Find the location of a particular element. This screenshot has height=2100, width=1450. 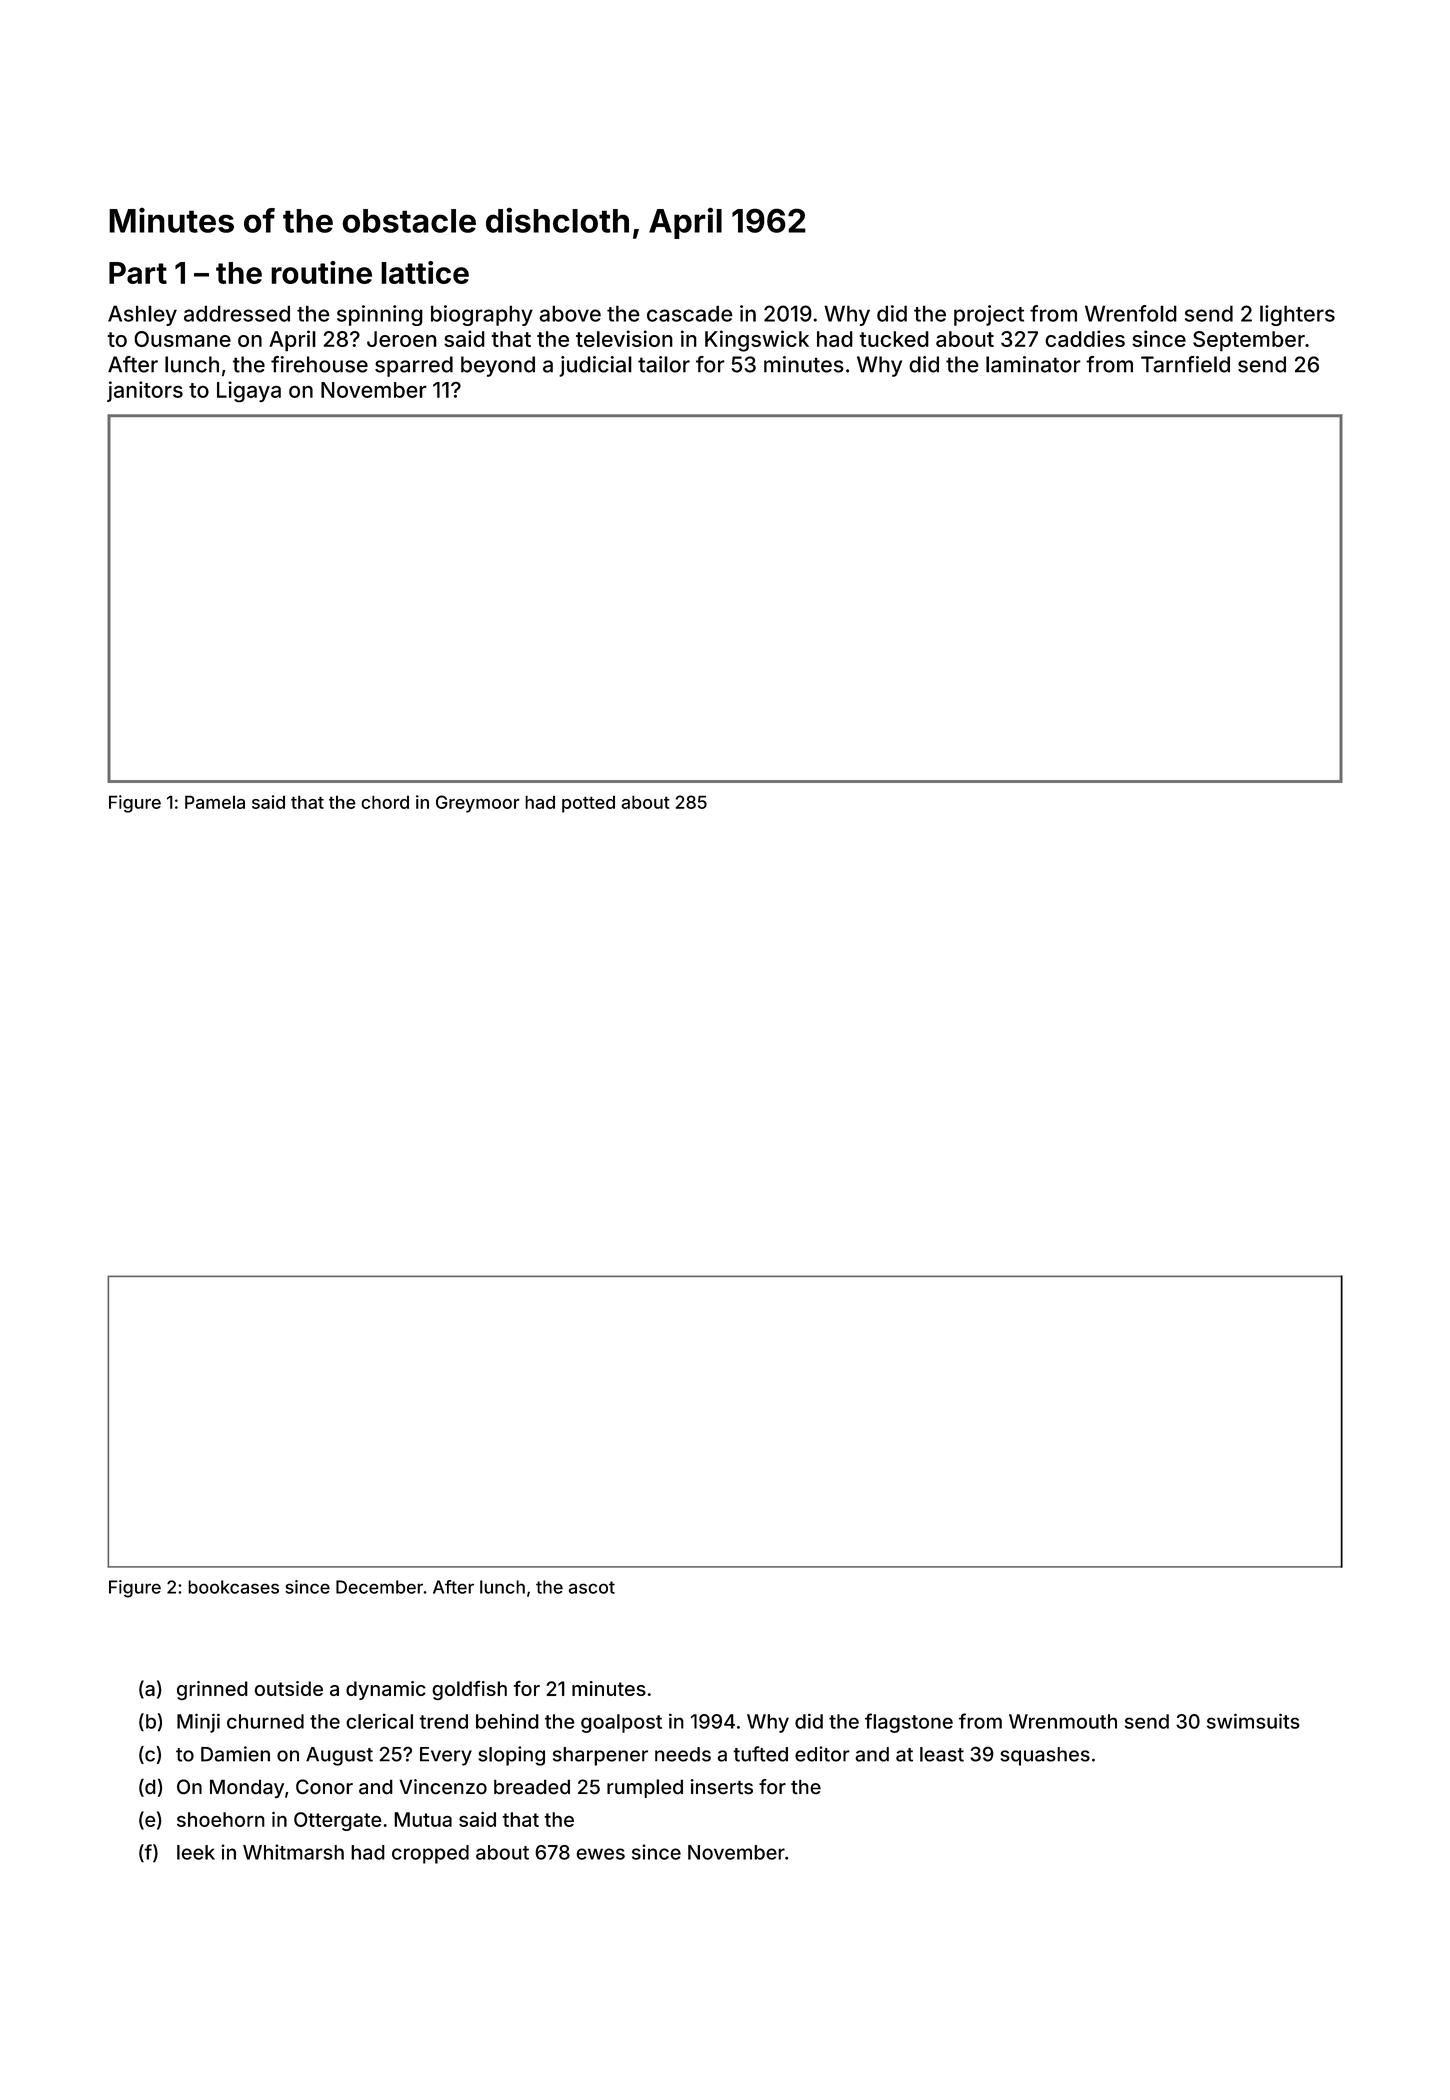

potted is located at coordinates (588, 804).
